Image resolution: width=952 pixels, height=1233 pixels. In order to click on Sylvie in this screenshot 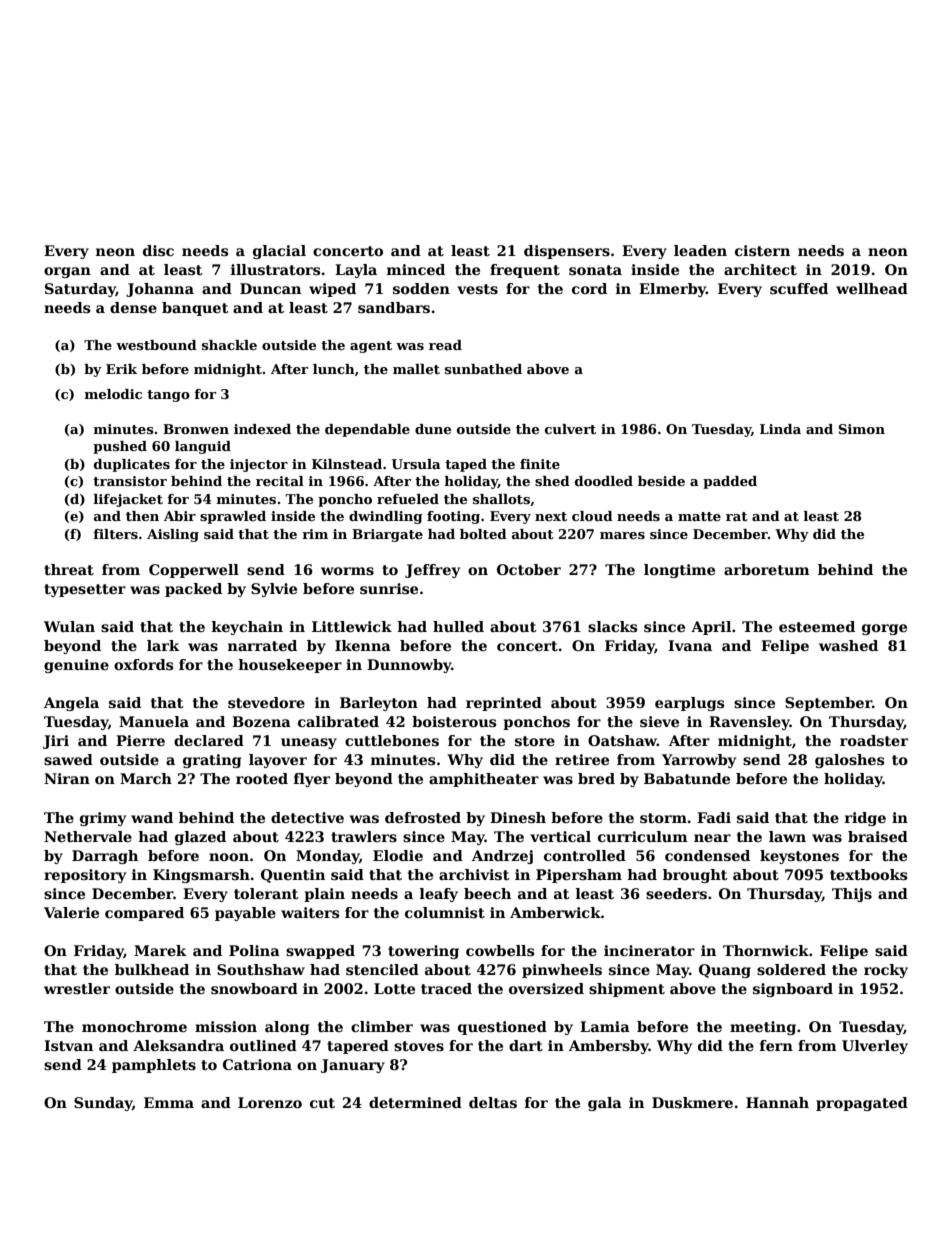, I will do `click(274, 590)`.
